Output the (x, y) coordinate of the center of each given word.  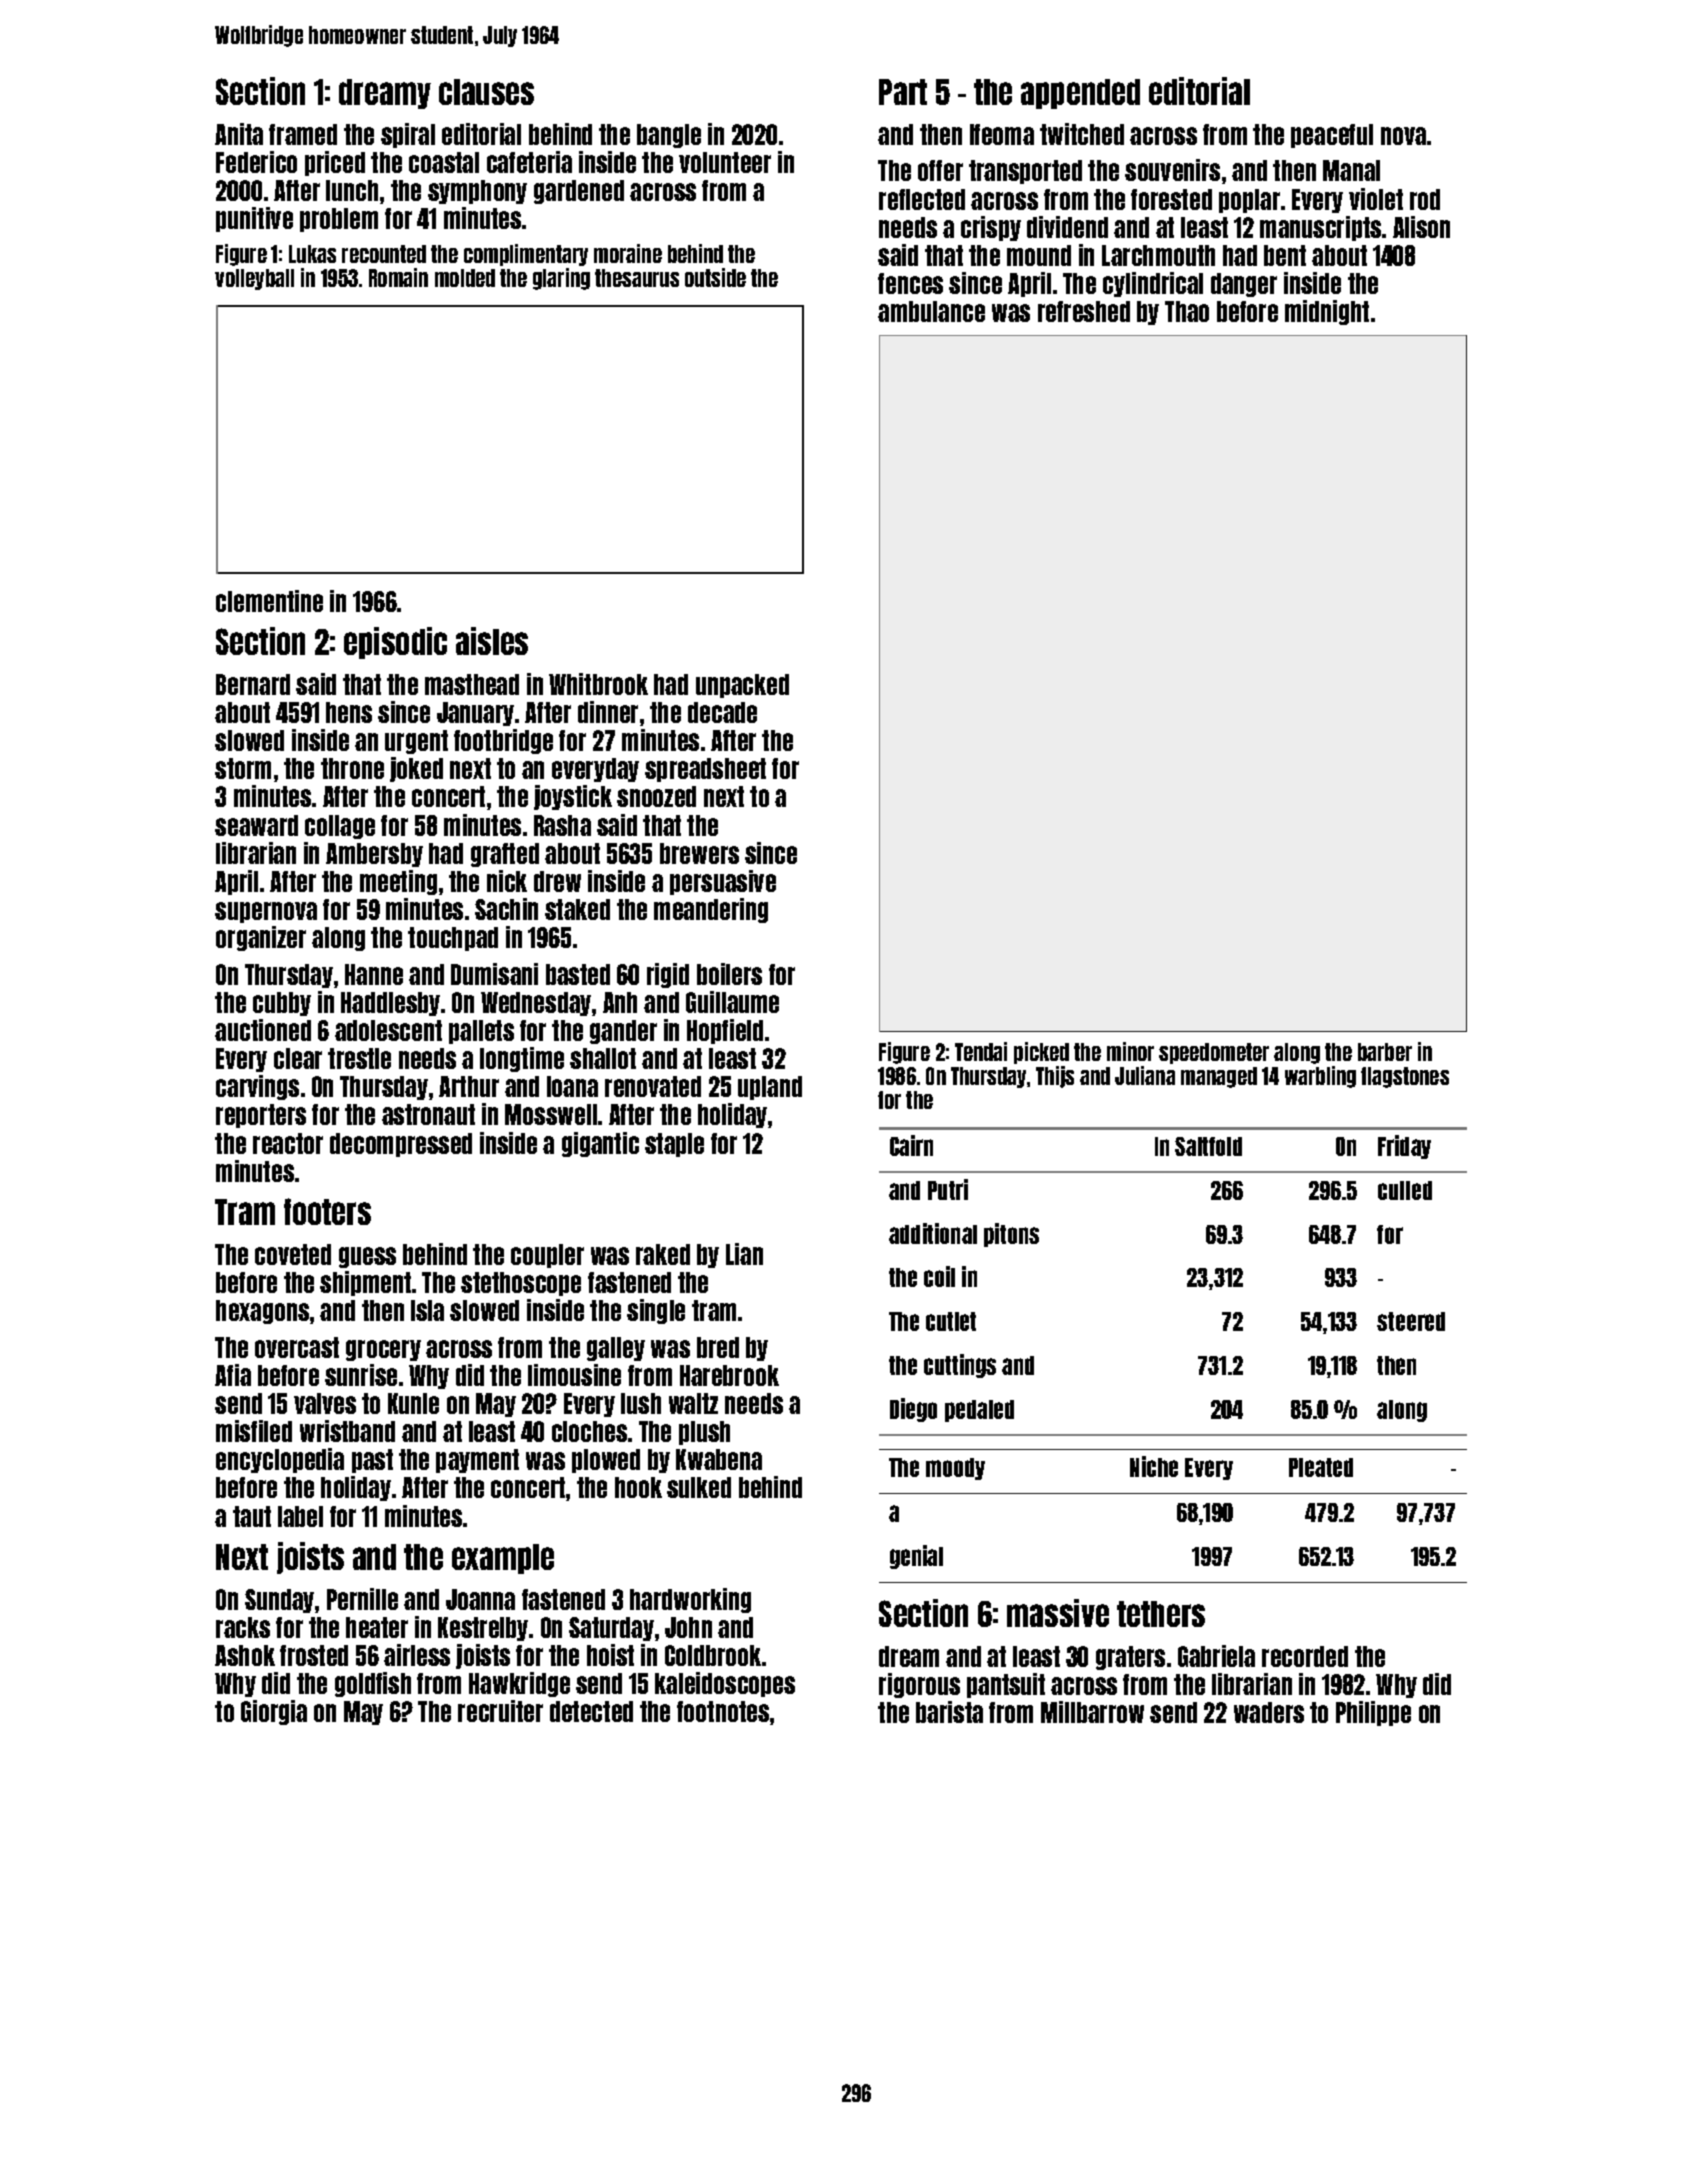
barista (949, 1712)
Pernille (362, 1599)
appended (1080, 94)
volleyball (254, 279)
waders (1269, 1712)
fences (910, 283)
